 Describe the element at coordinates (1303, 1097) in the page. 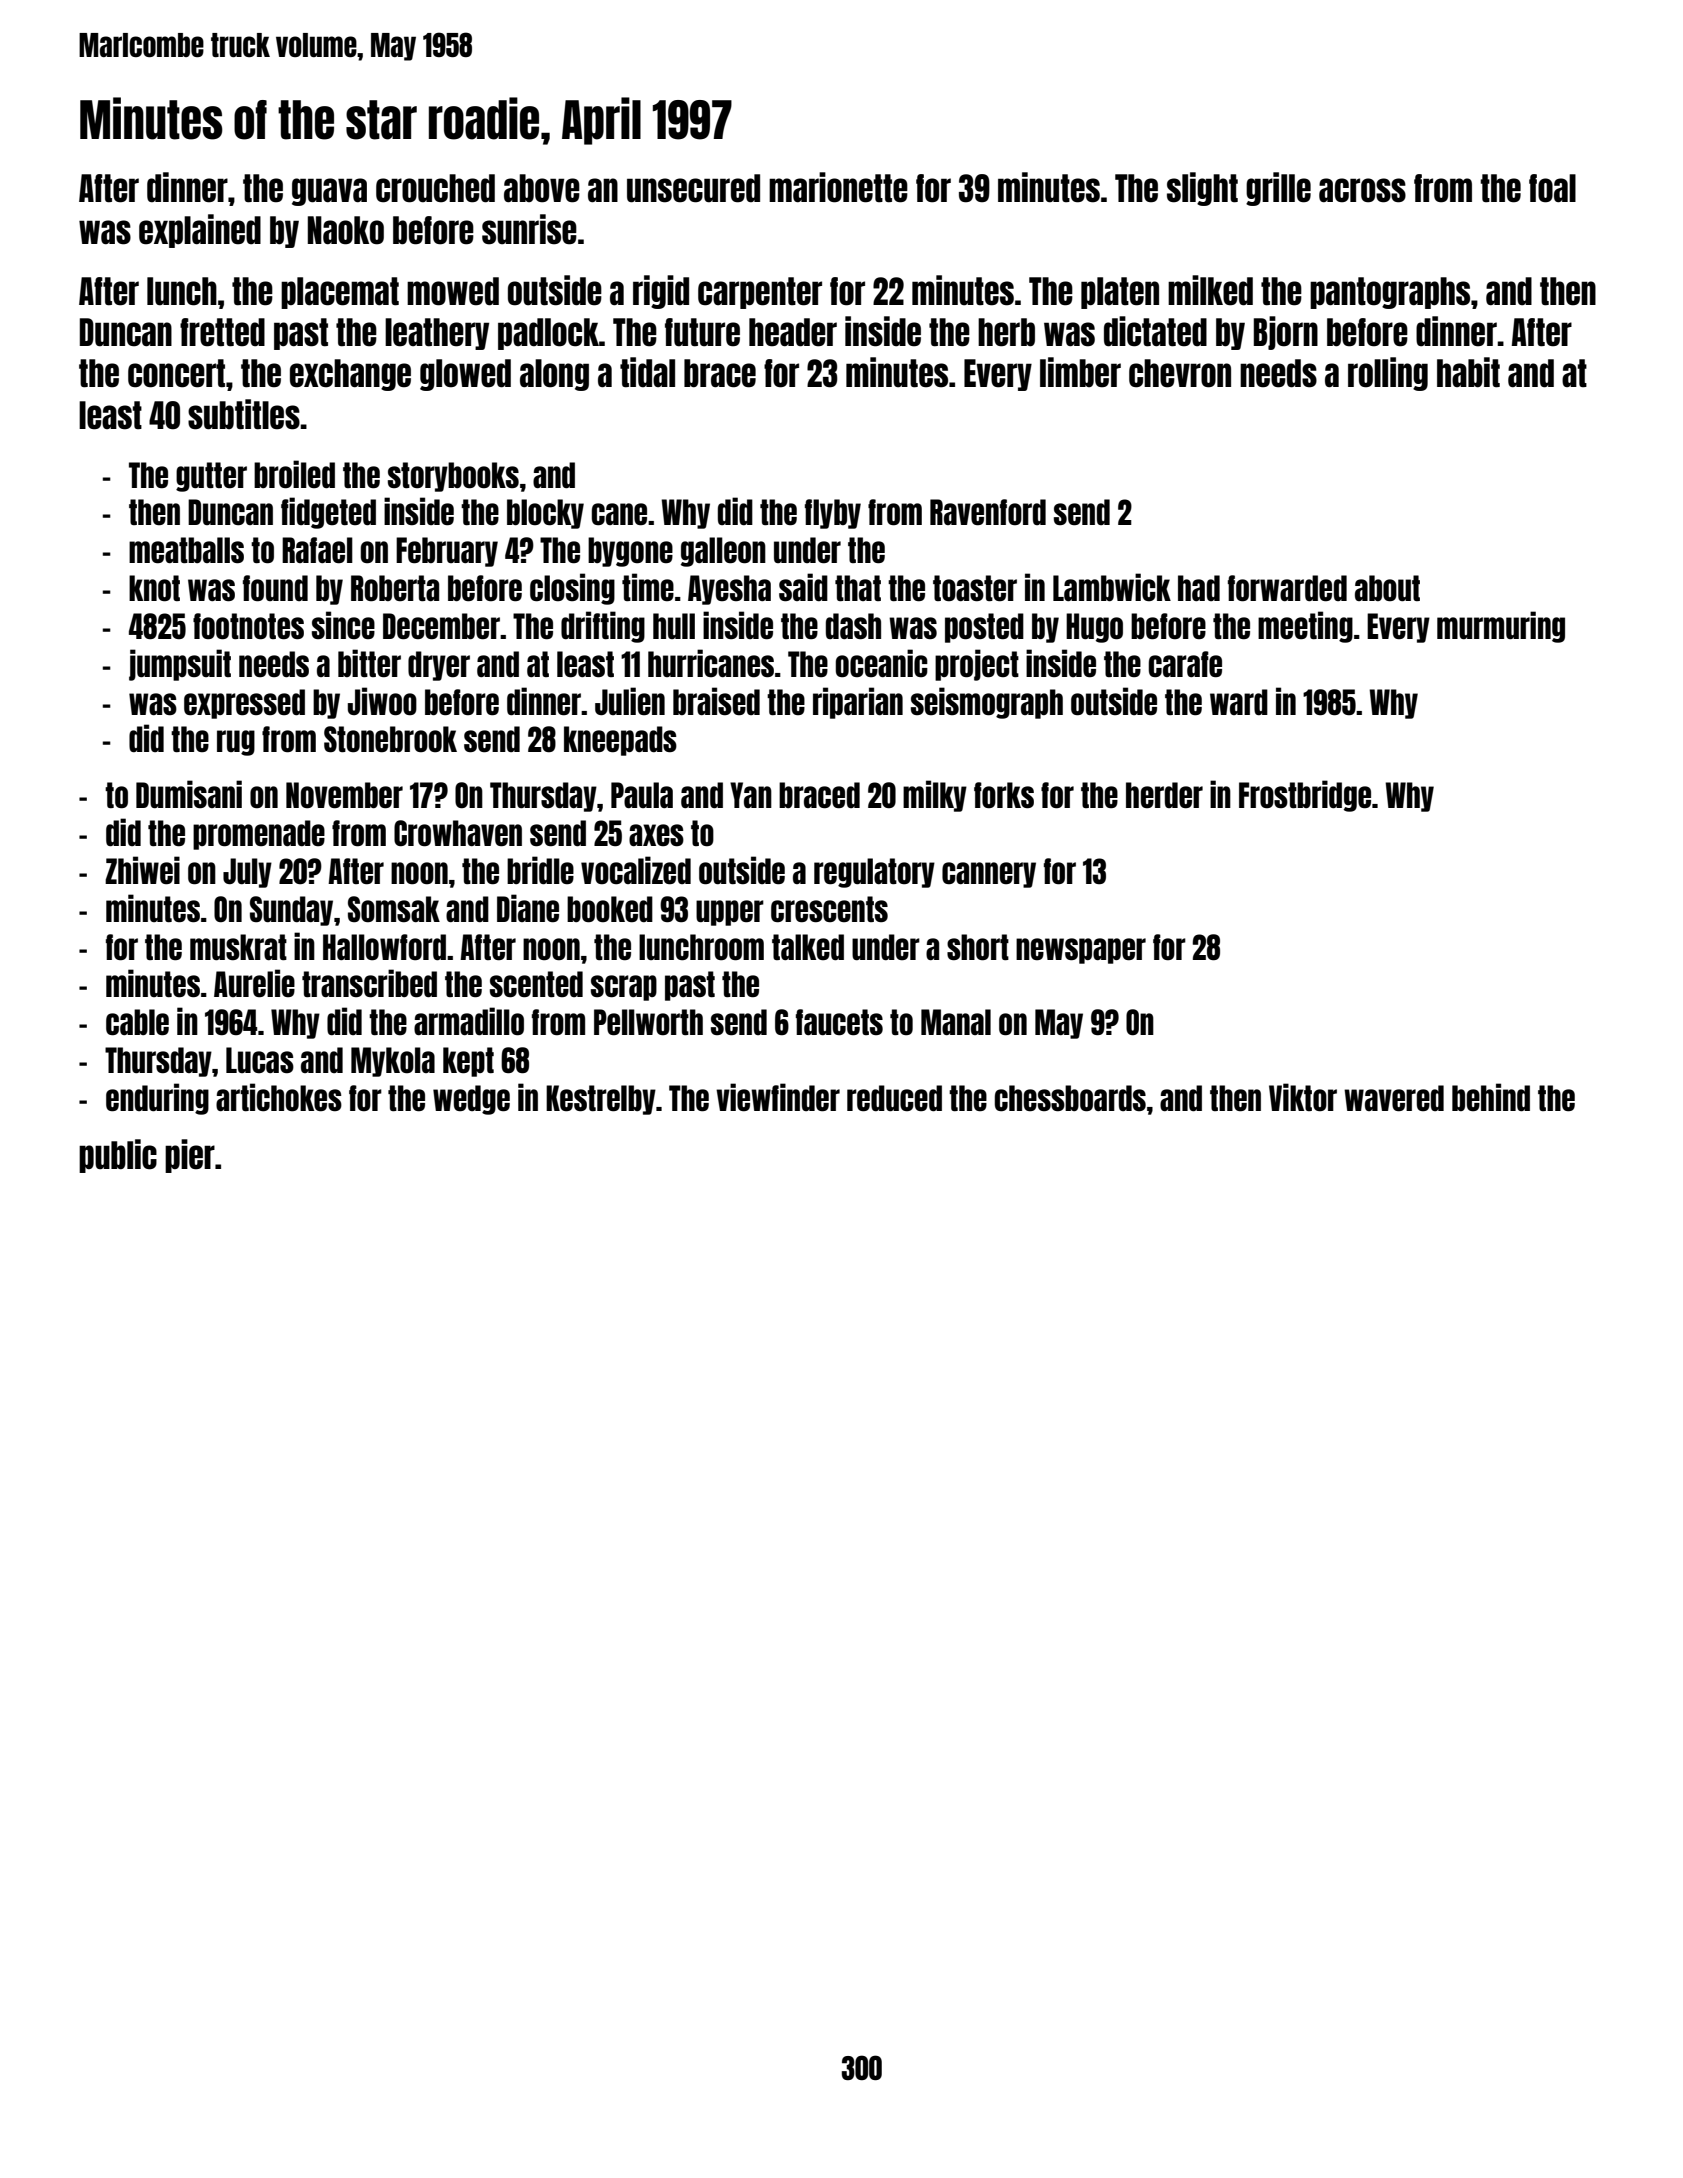

I see `Viktor` at that location.
